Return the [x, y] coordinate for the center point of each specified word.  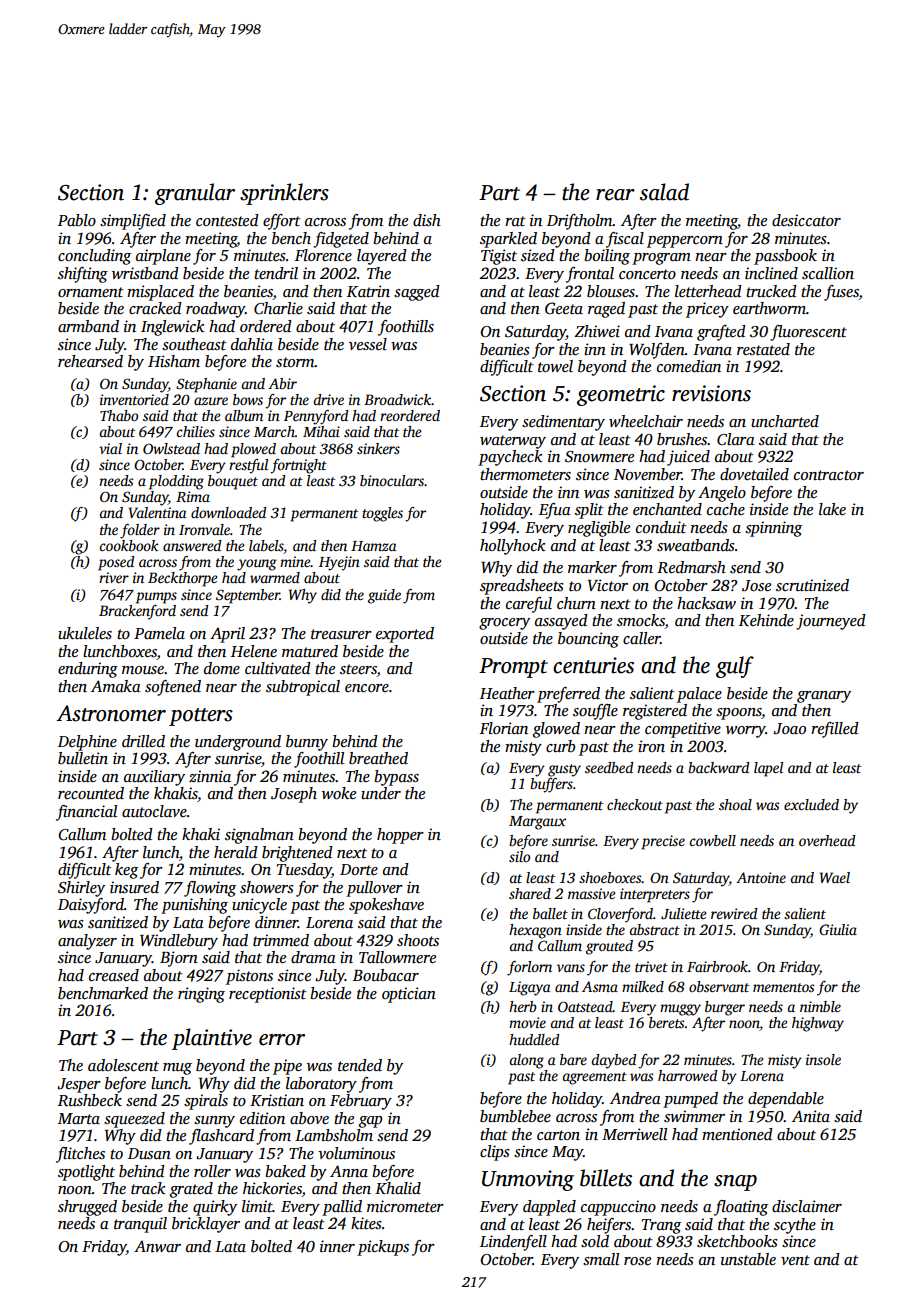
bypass [396, 778]
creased [114, 975]
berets [666, 1022]
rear [615, 195]
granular [195, 194]
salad [664, 192]
